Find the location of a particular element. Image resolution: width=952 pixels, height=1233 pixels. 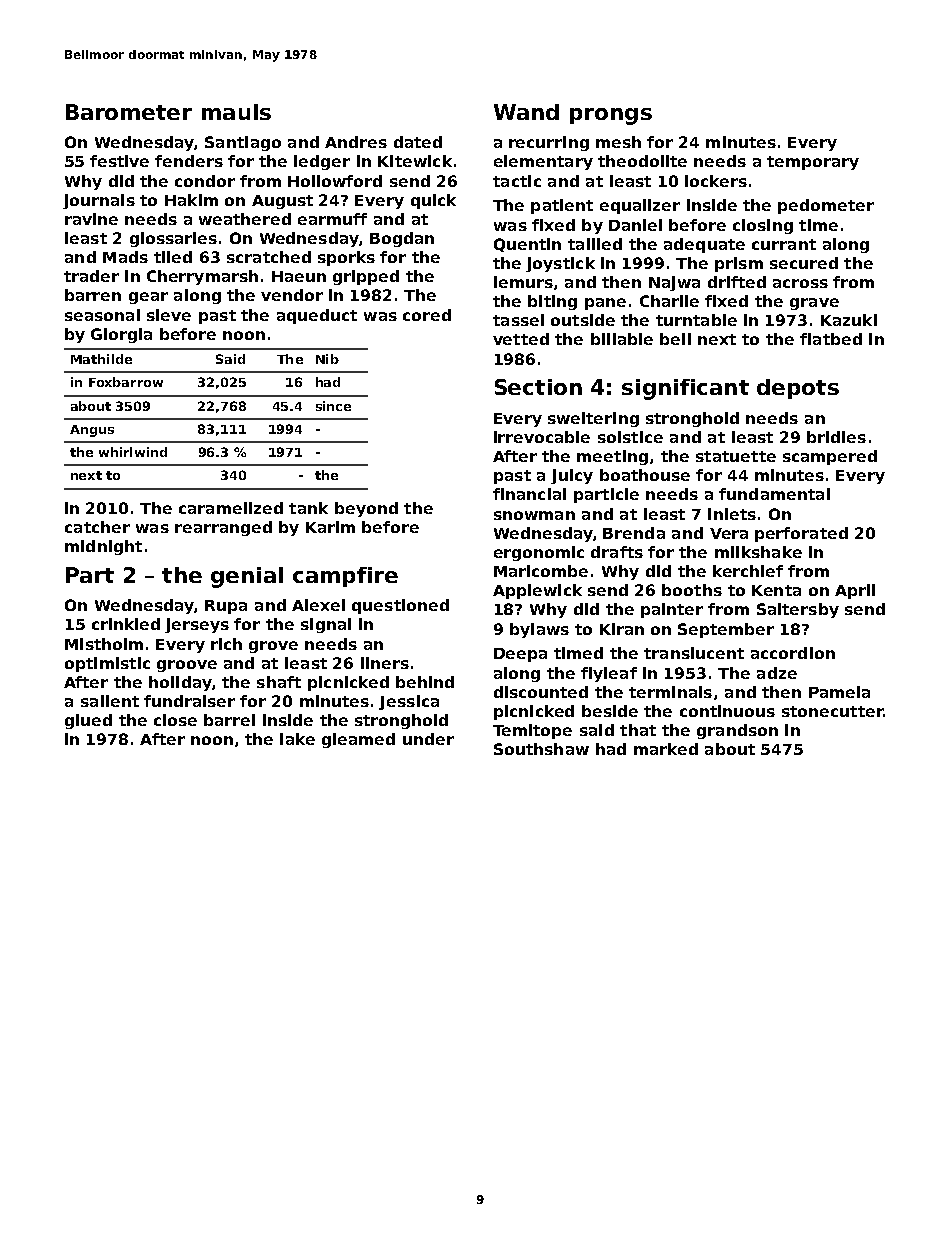

theodolite is located at coordinates (642, 161).
